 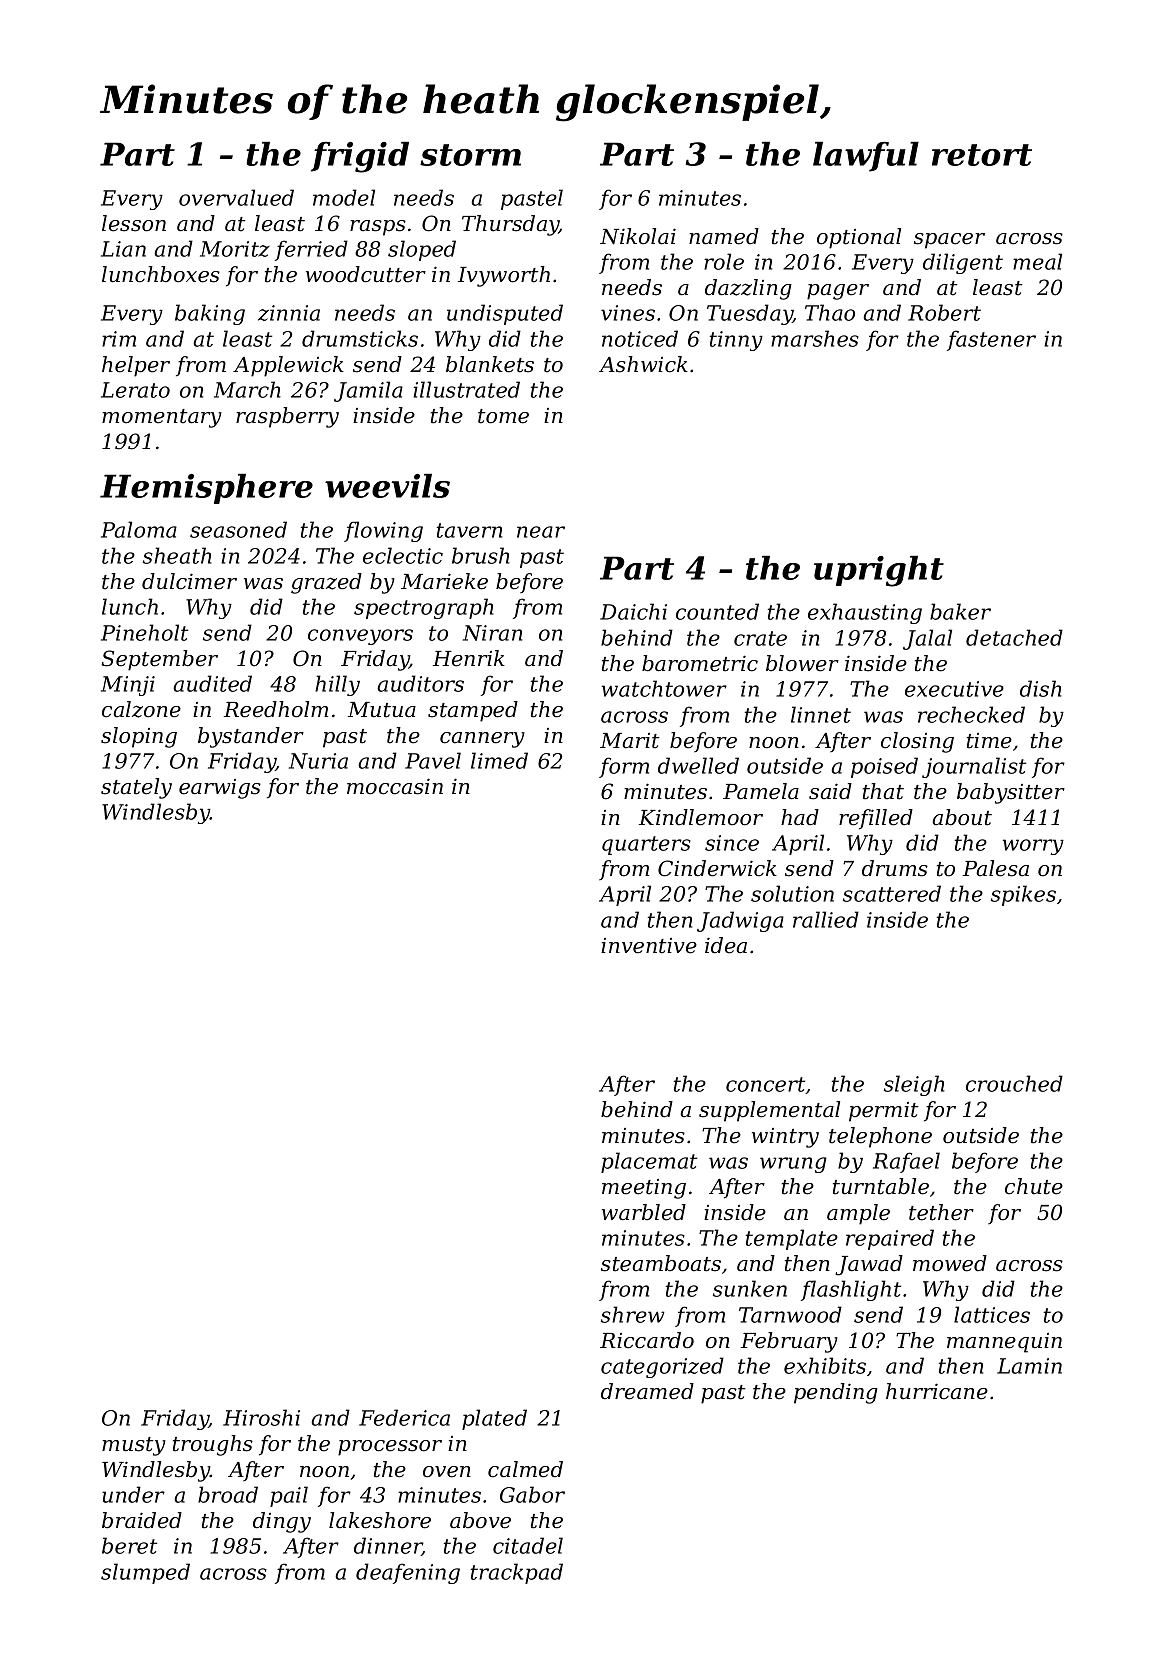 What do you see at coordinates (866, 157) in the screenshot?
I see `lawful` at bounding box center [866, 157].
